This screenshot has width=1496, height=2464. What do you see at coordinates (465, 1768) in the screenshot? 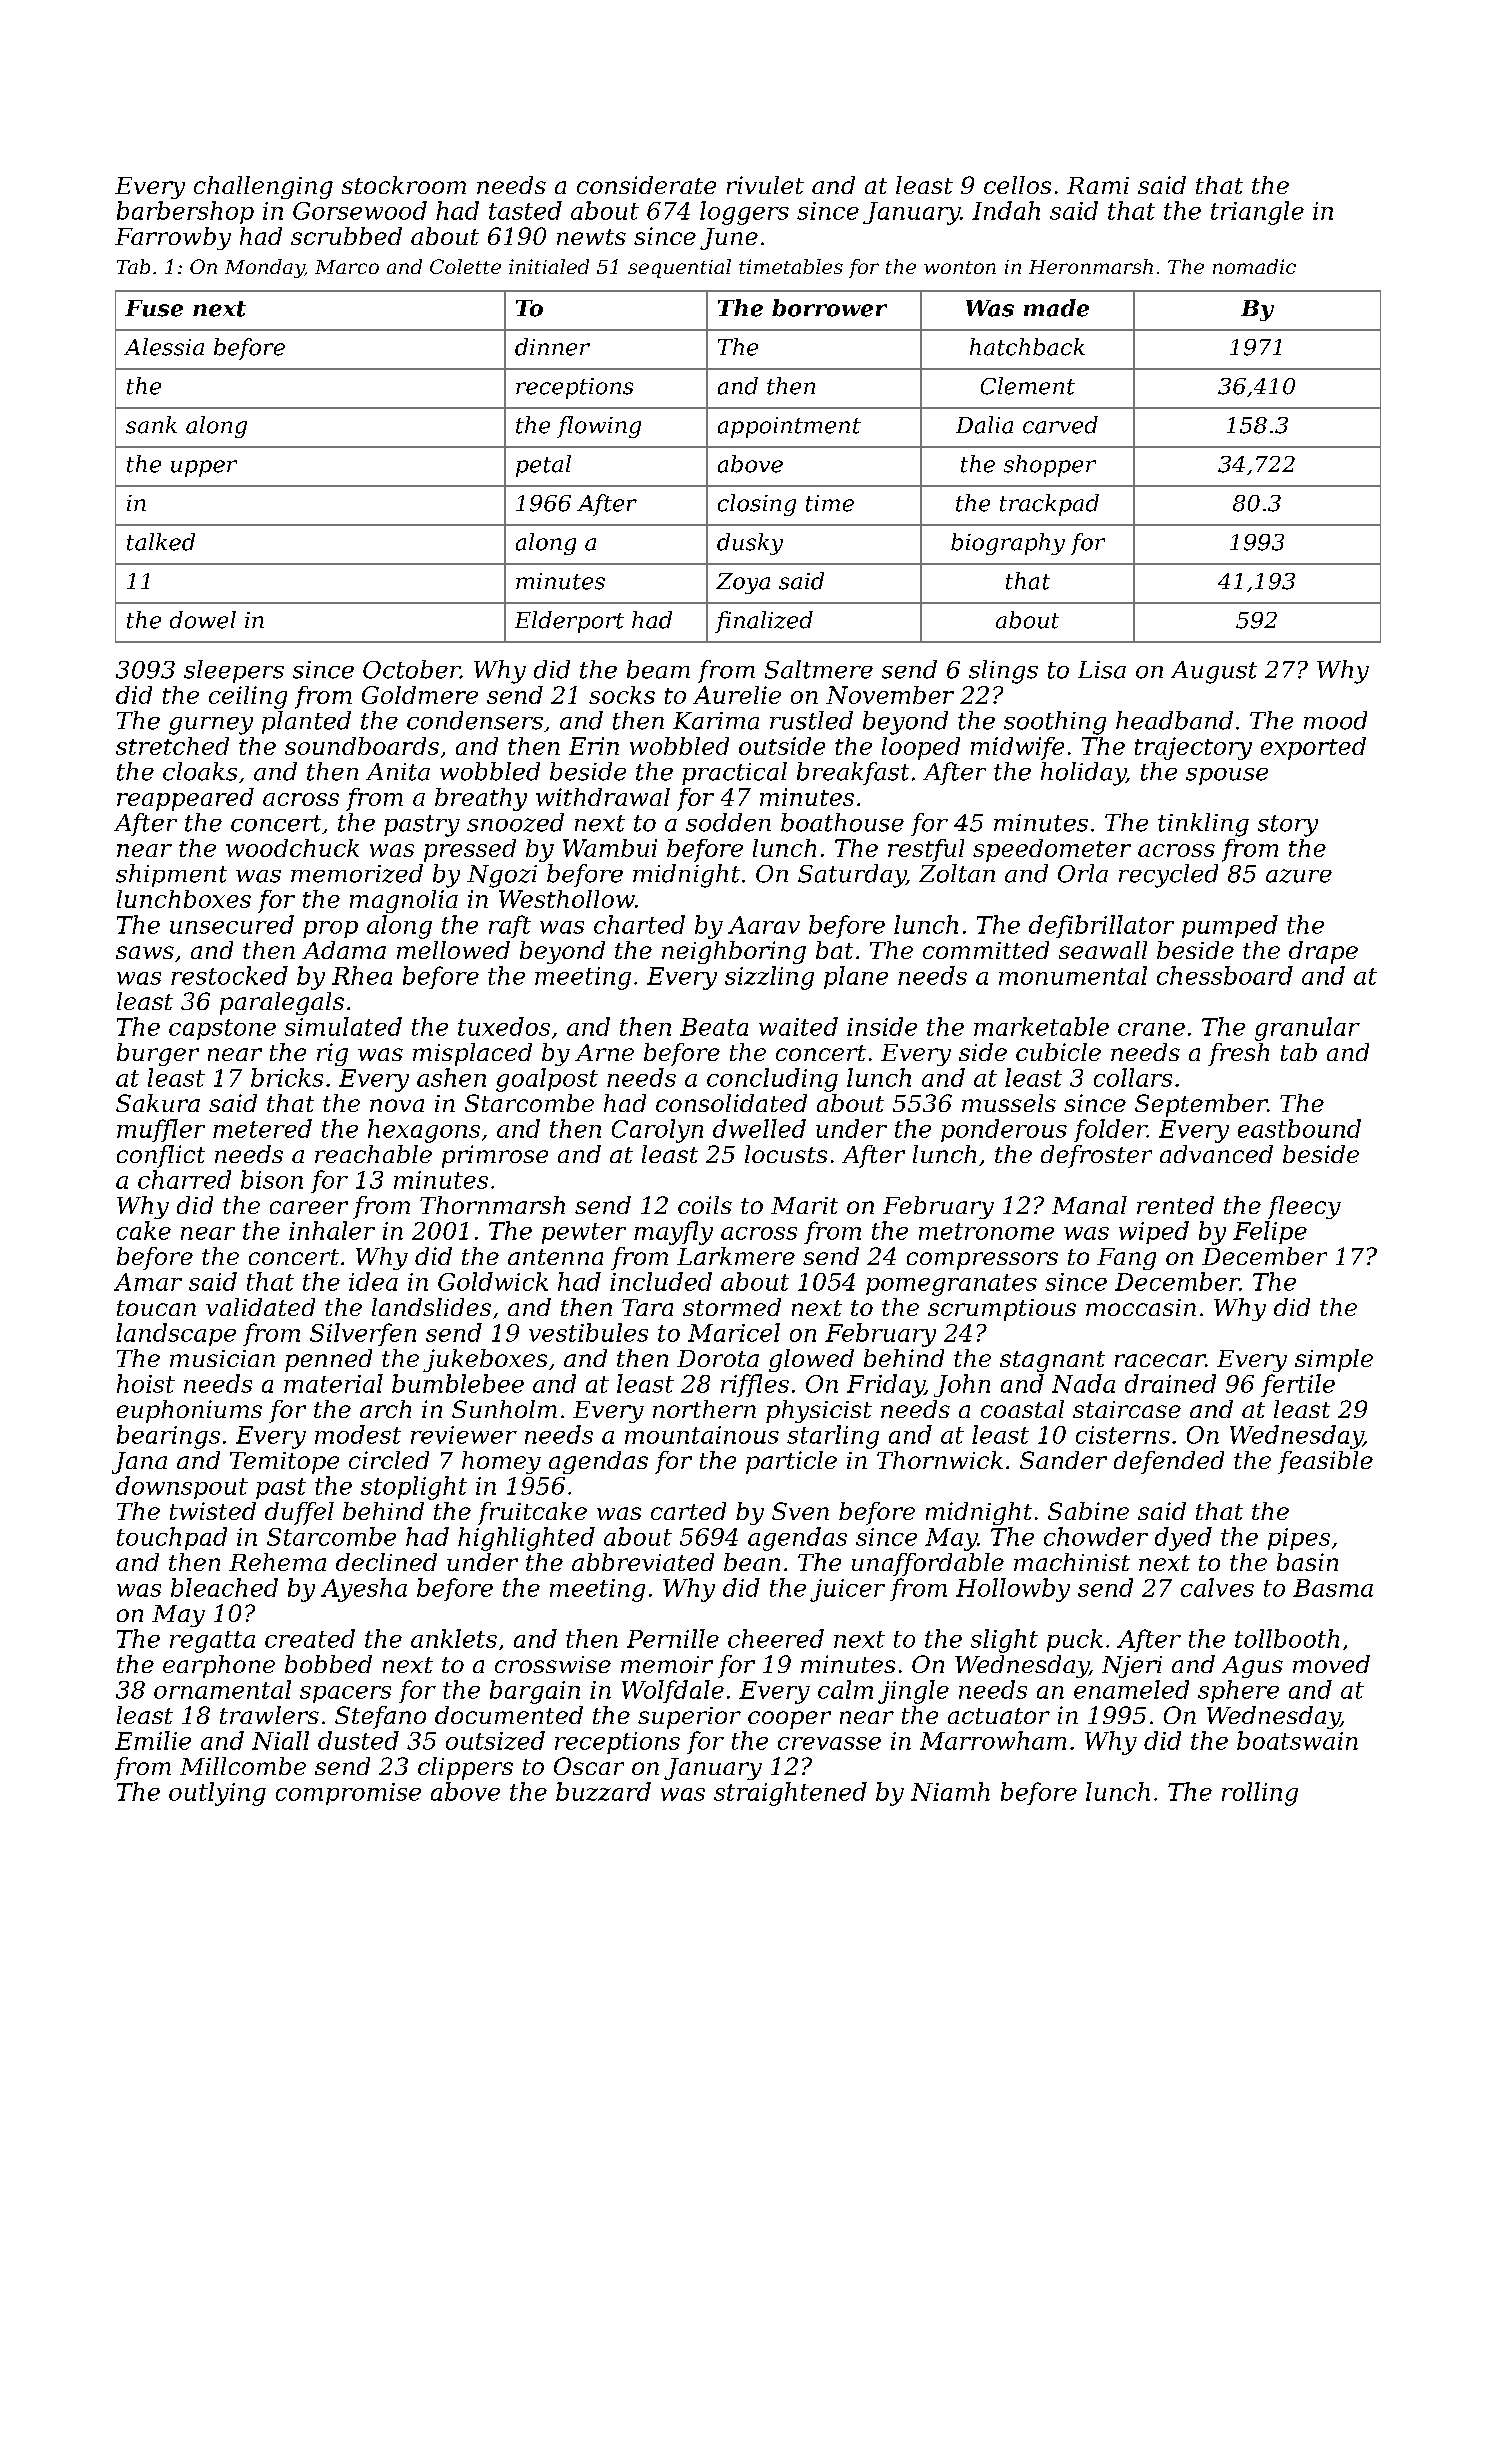
I see `clippers` at bounding box center [465, 1768].
